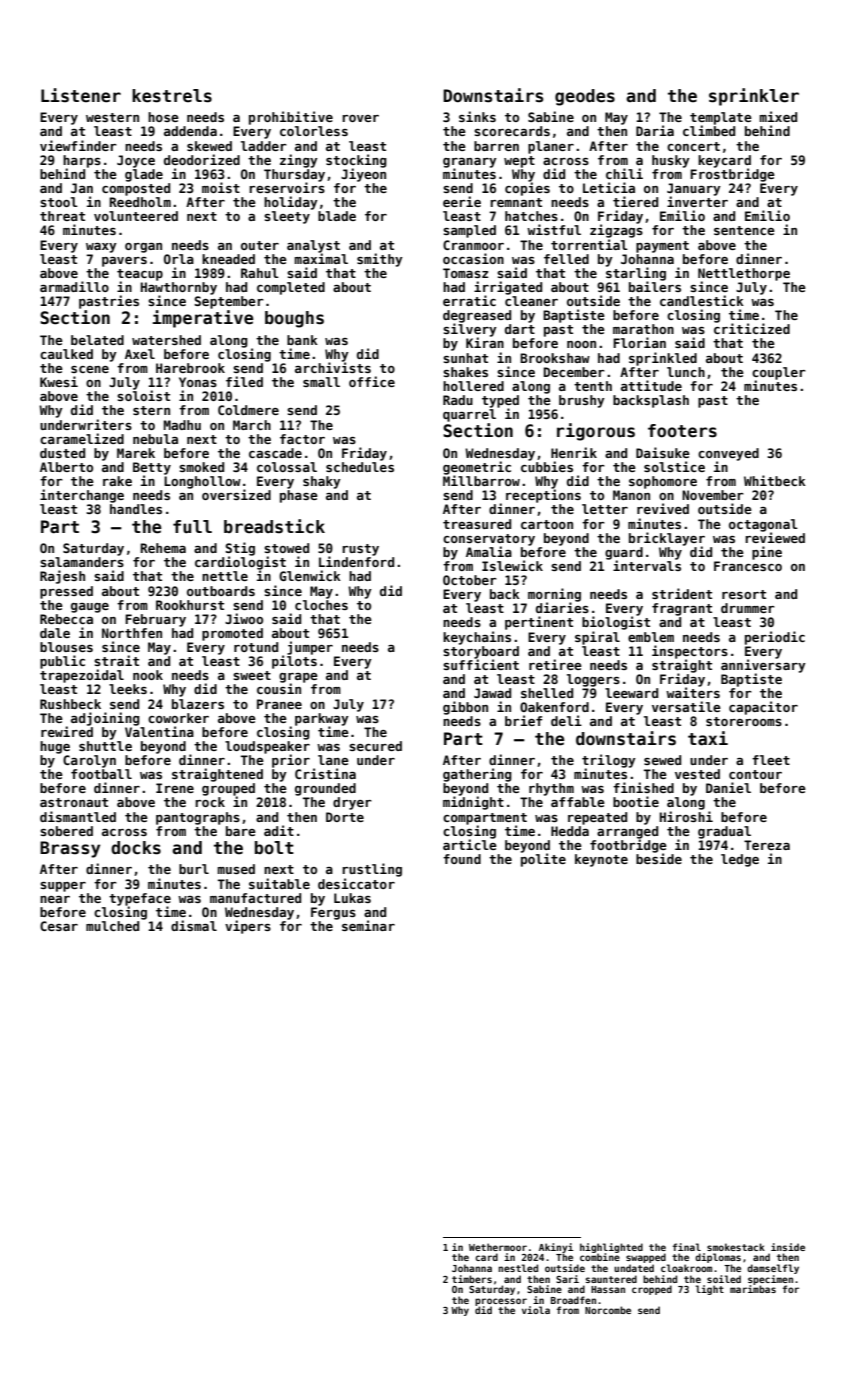 The height and width of the screenshot is (1400, 849). Describe the element at coordinates (754, 97) in the screenshot. I see `sprinkler` at that location.
